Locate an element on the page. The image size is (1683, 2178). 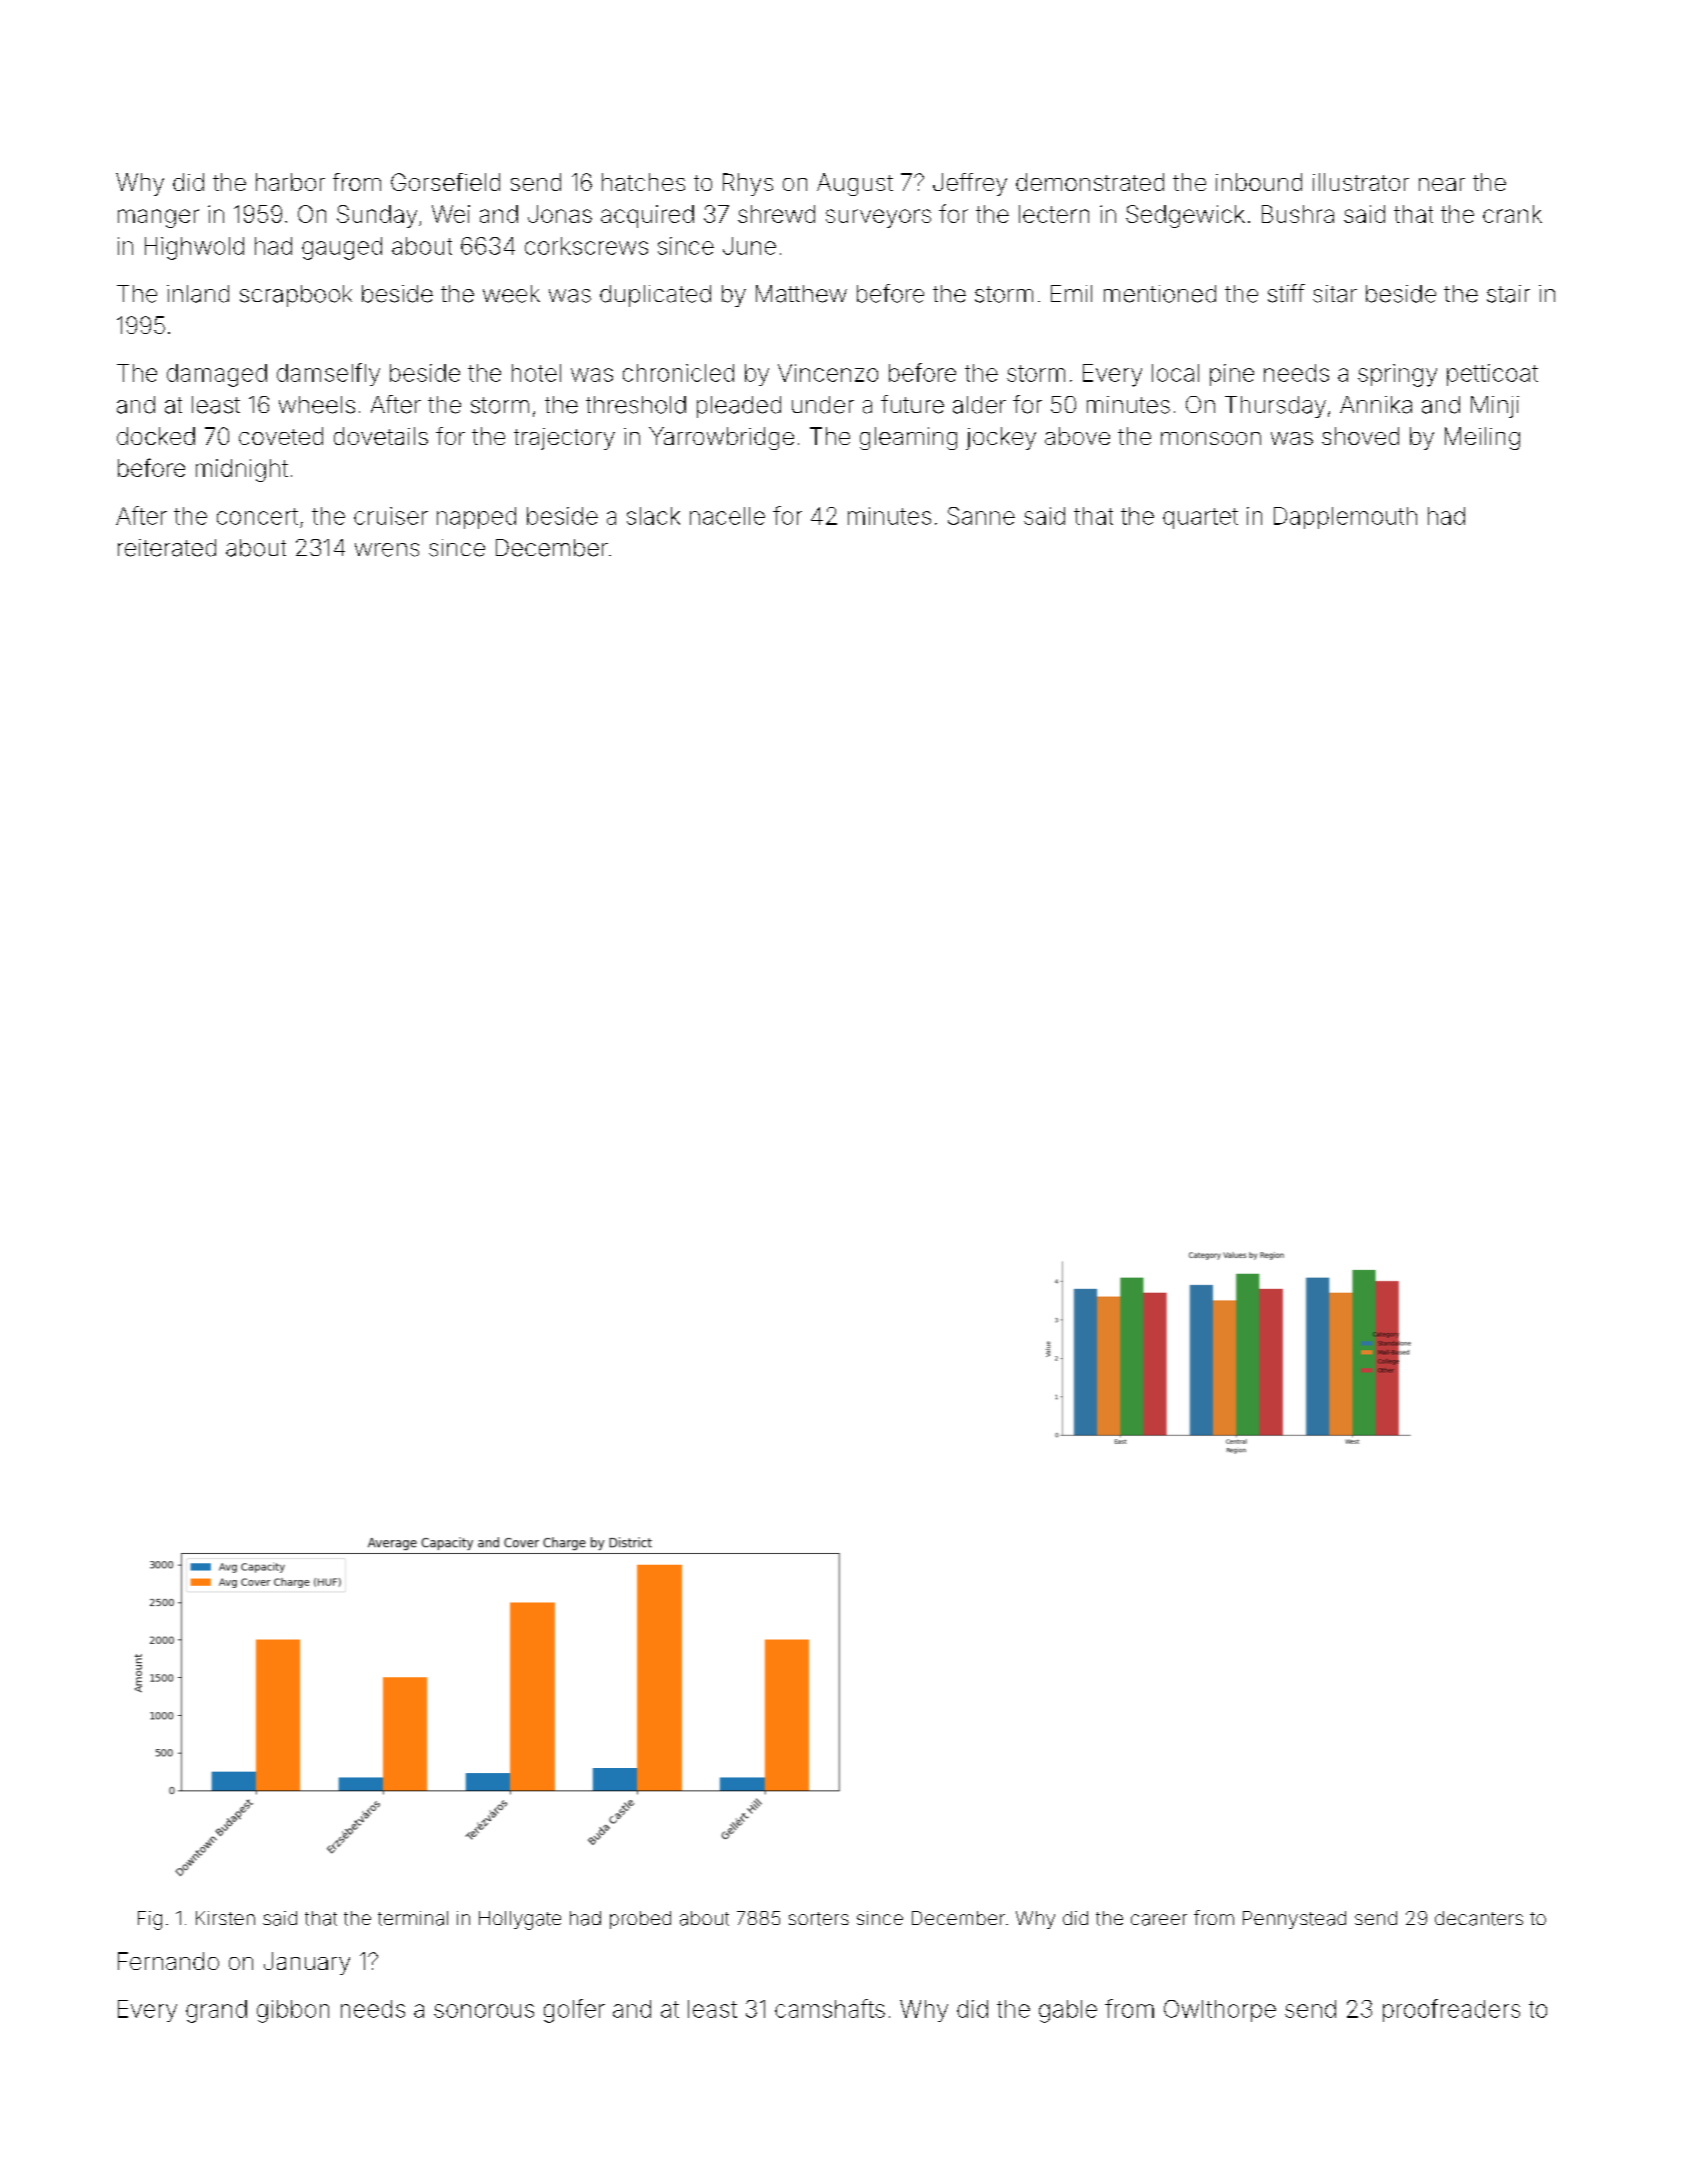
camshafts is located at coordinates (830, 2008).
